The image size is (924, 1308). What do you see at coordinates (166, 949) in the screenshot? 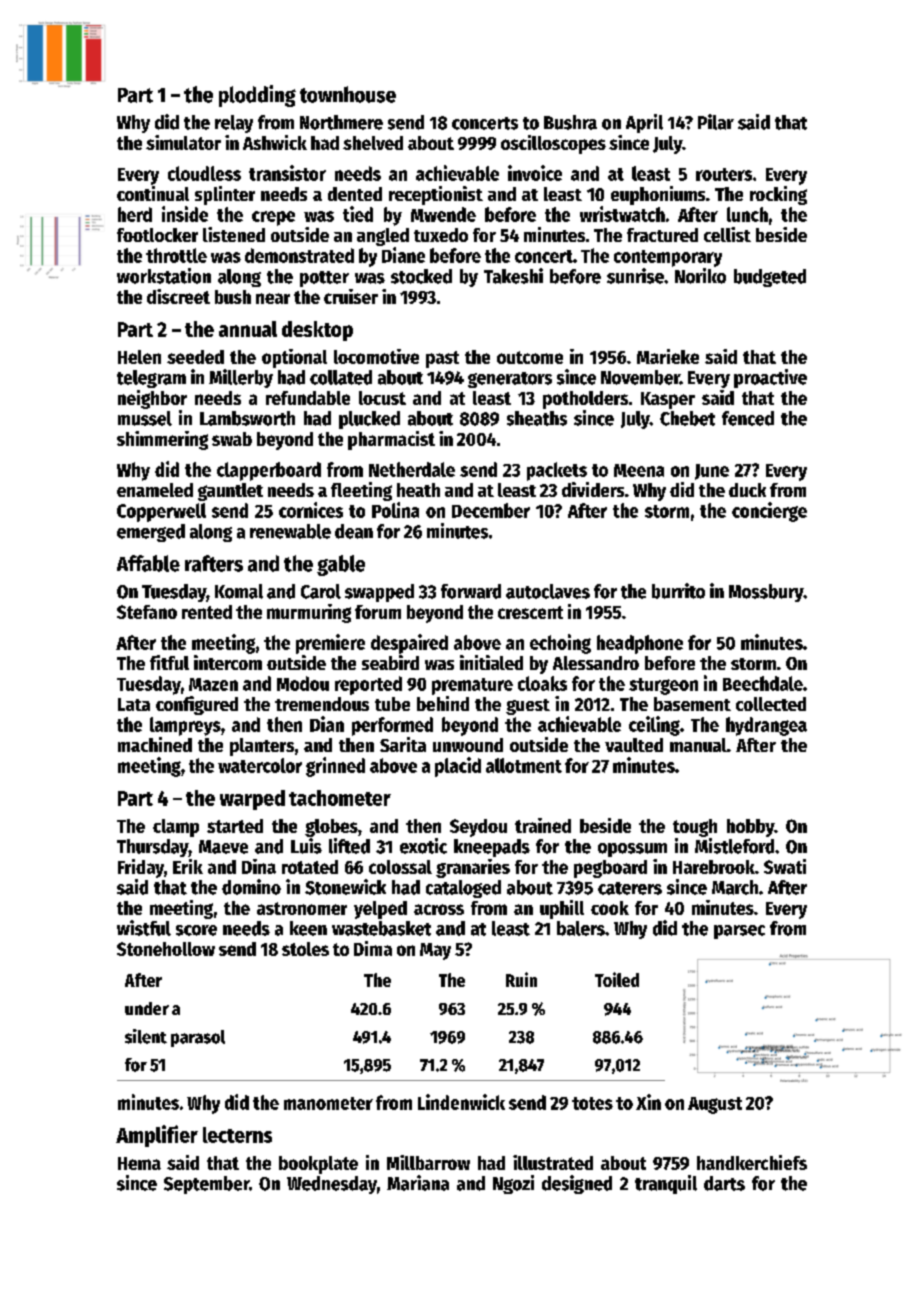
I see `Stonehollow` at bounding box center [166, 949].
